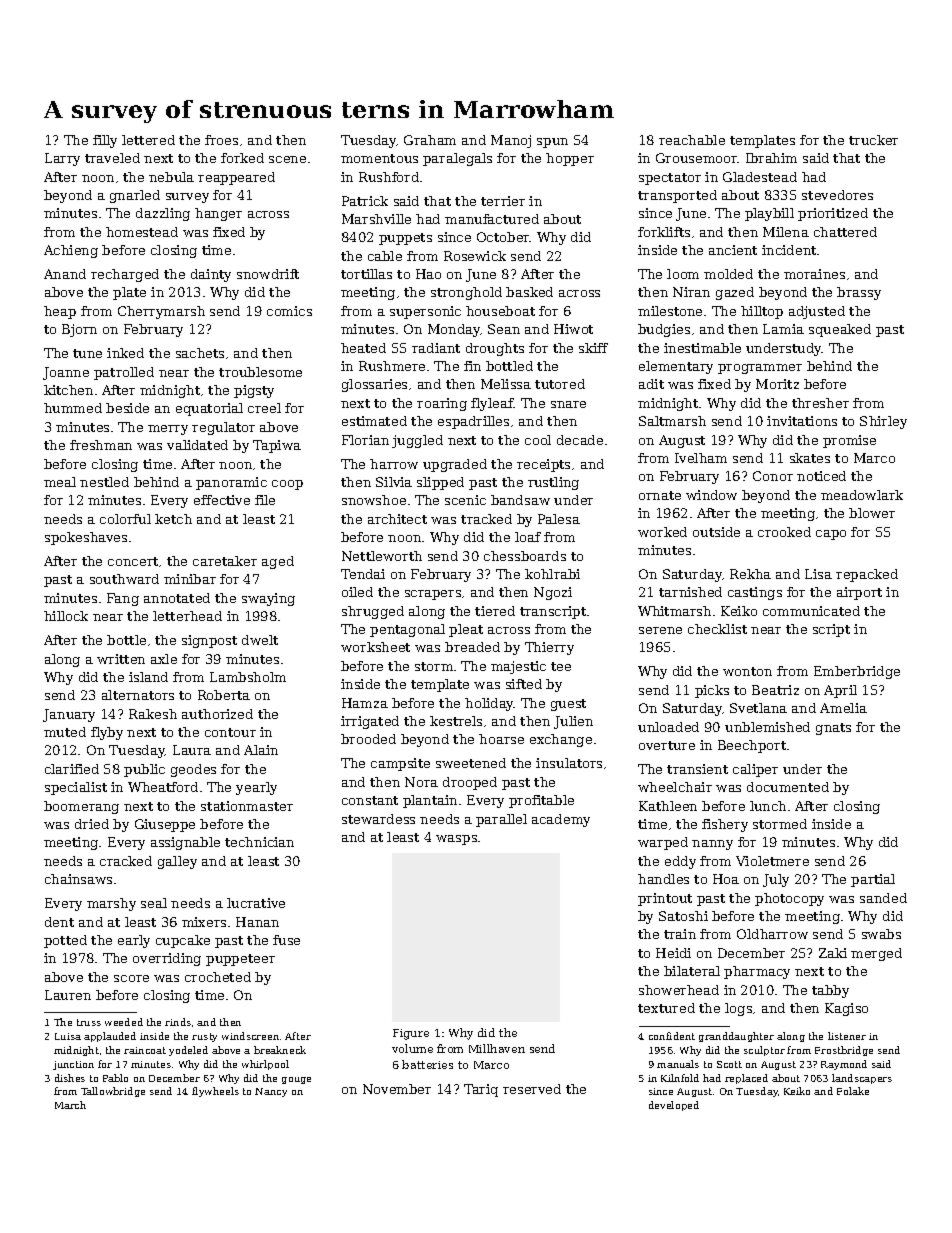  Describe the element at coordinates (701, 458) in the page. I see `Ivelham` at that location.
